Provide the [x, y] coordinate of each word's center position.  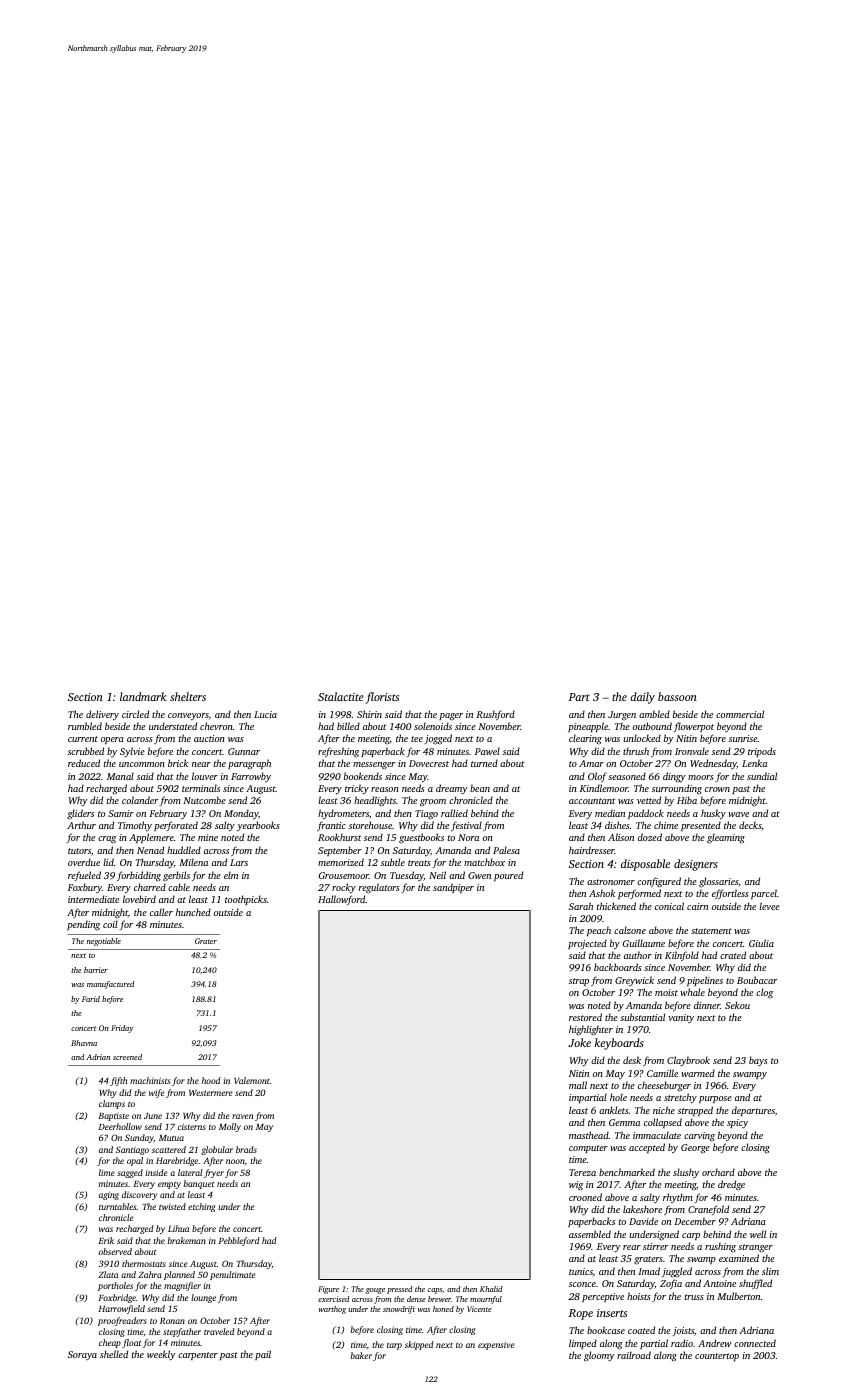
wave [738, 814]
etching [201, 1207]
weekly [161, 1355]
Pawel [487, 751]
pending [83, 925]
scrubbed [86, 751]
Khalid [491, 1289]
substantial [642, 1017]
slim [770, 1271]
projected [587, 944]
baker [361, 1355]
